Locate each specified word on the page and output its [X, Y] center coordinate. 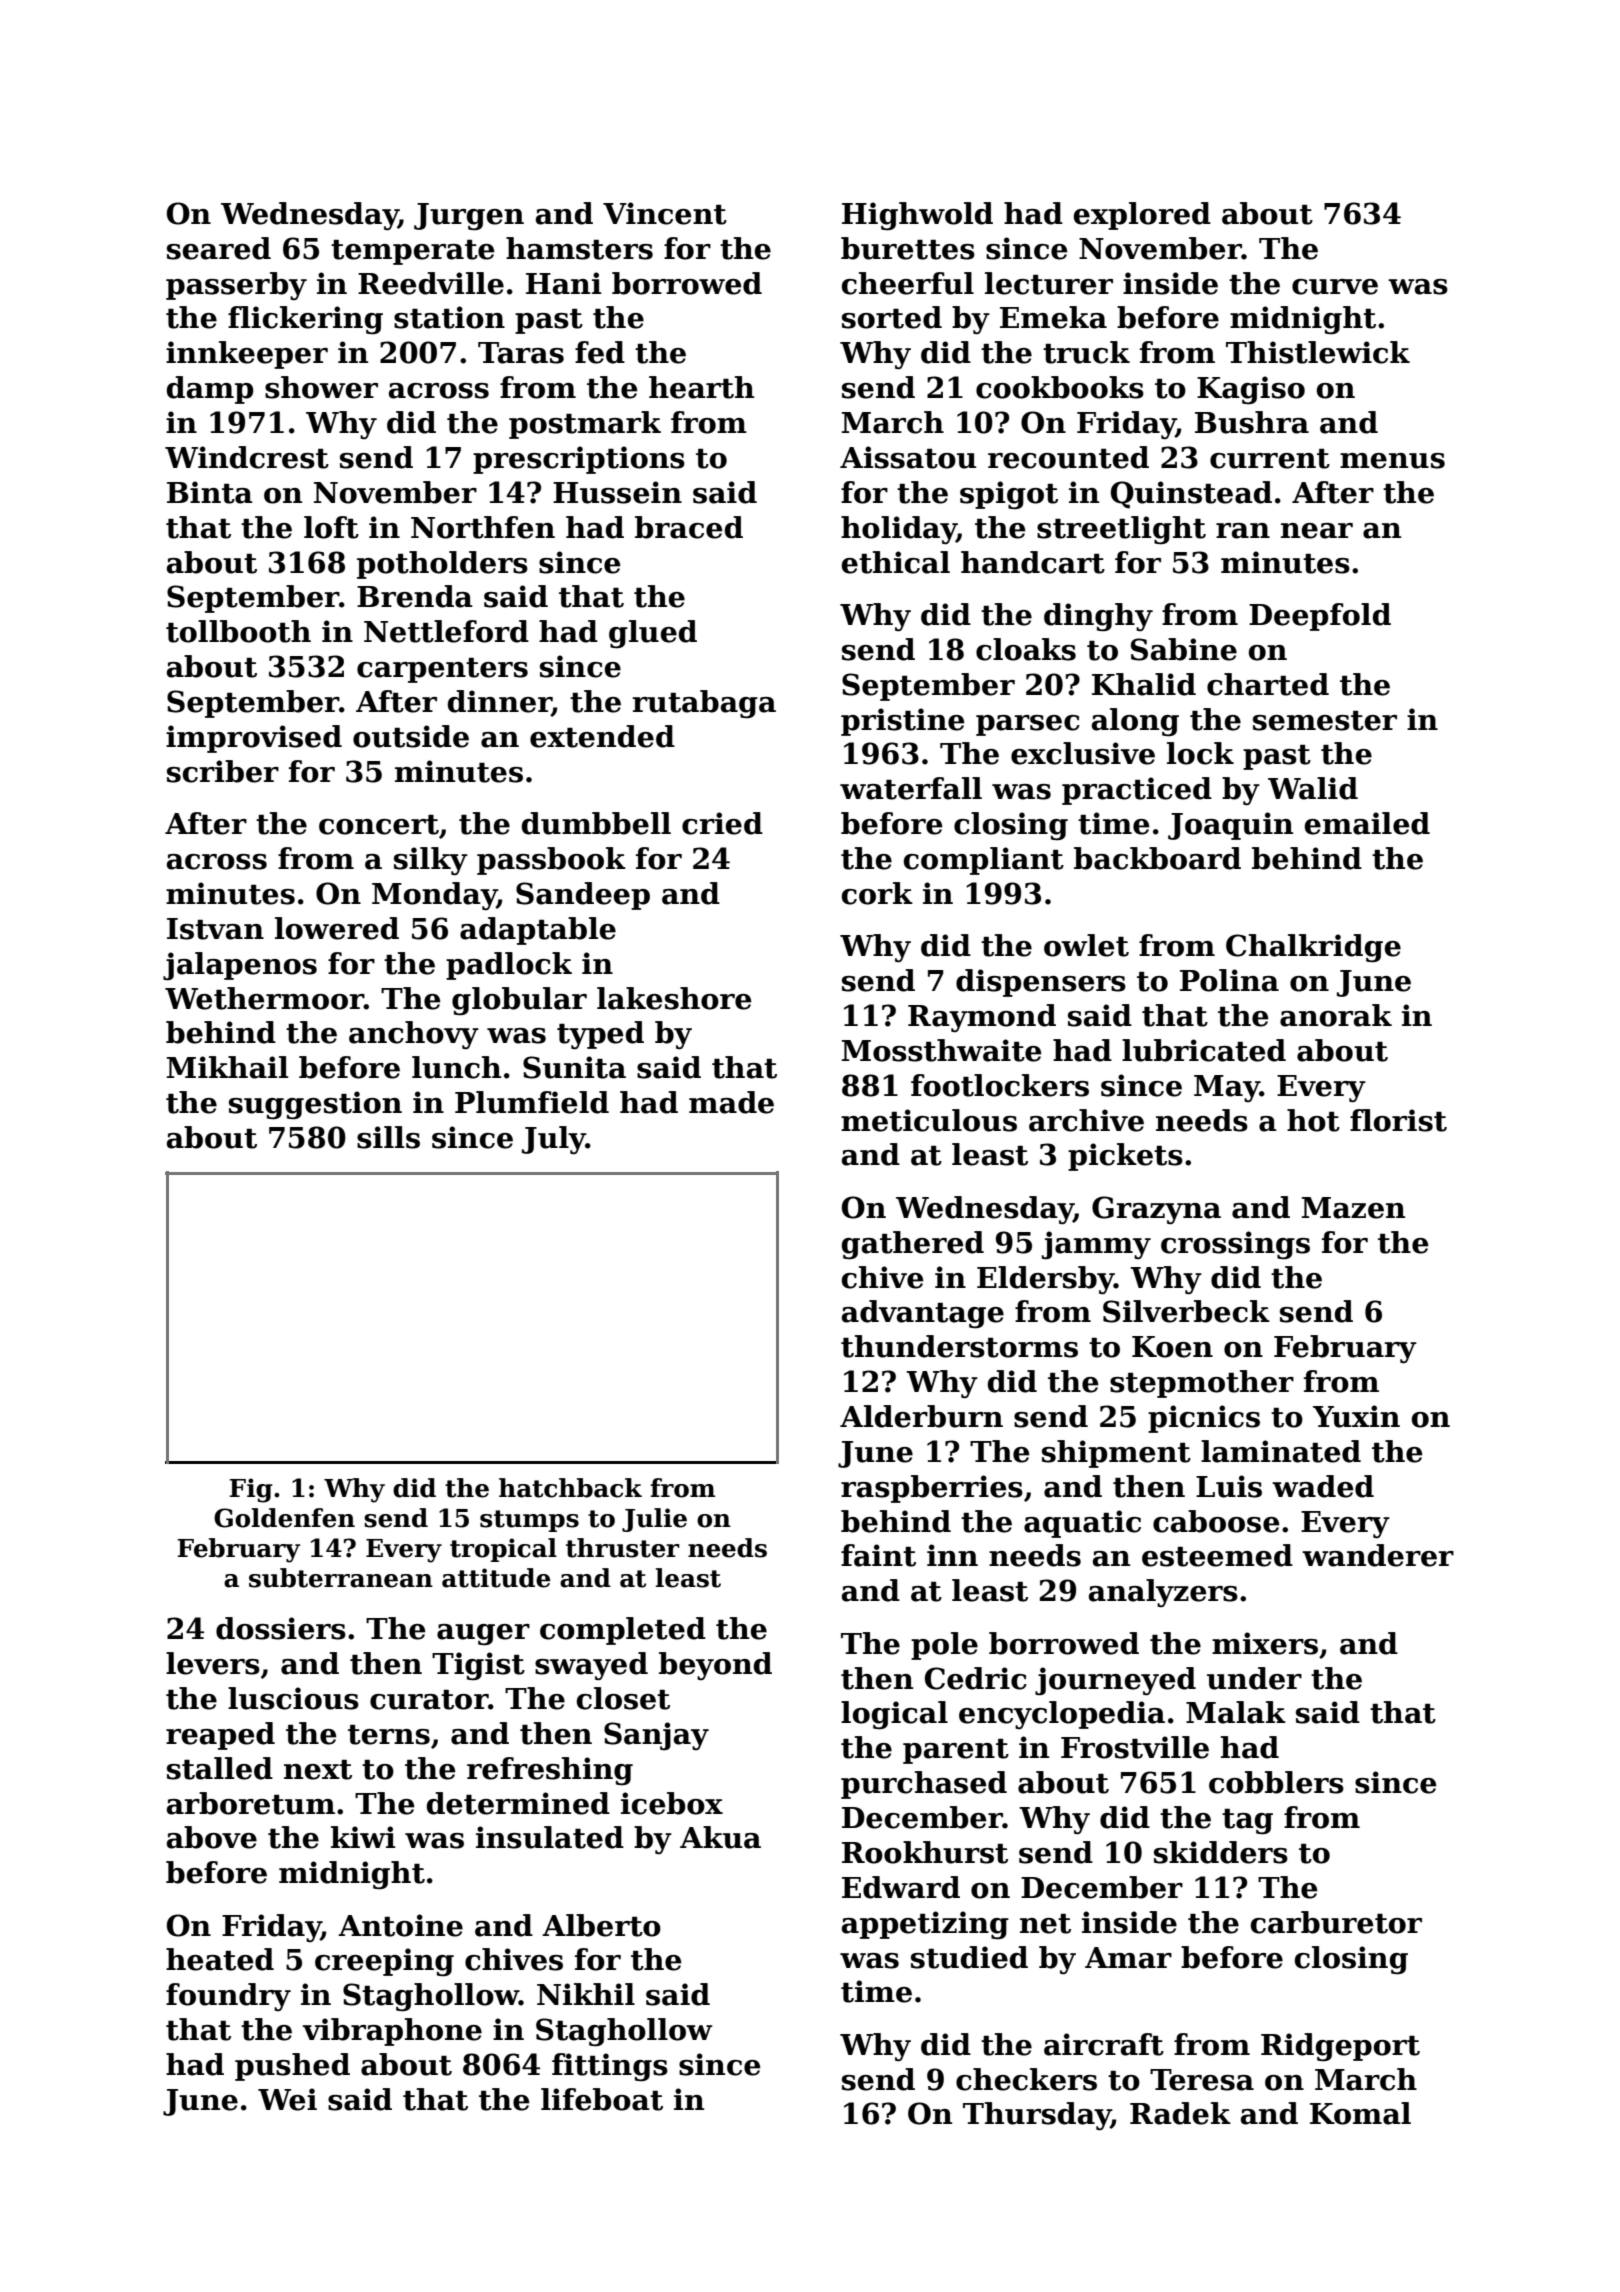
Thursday [1037, 2116]
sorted [892, 317]
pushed [292, 2067]
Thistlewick [1318, 352]
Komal [1360, 2113]
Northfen [483, 527]
